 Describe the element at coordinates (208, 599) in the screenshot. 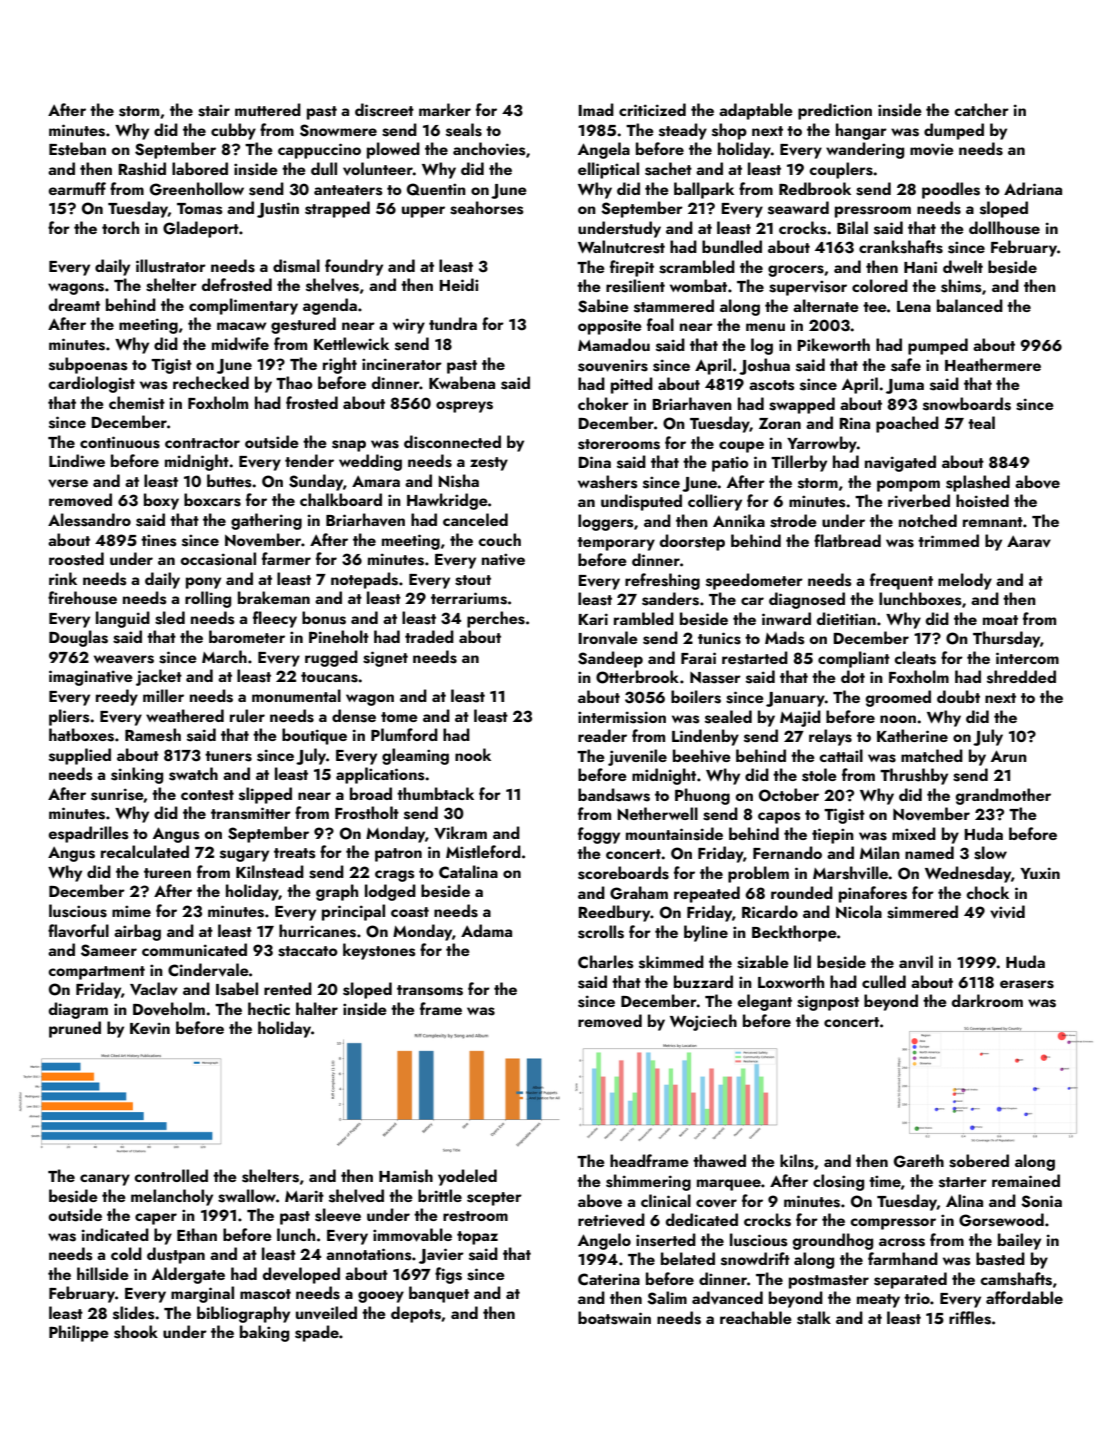

I see `rolling` at that location.
